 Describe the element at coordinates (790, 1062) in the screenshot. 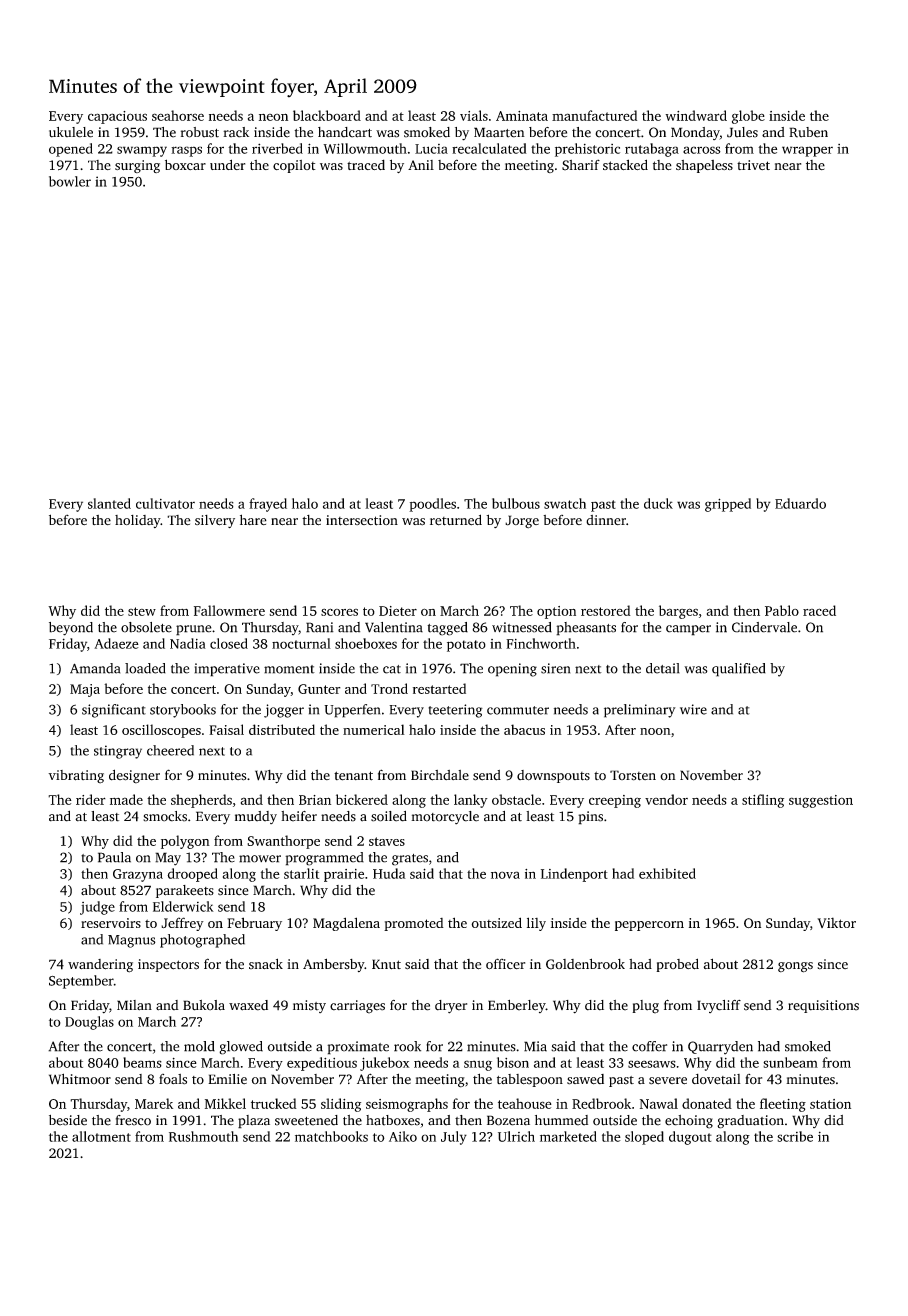

I see `sunbeam` at that location.
